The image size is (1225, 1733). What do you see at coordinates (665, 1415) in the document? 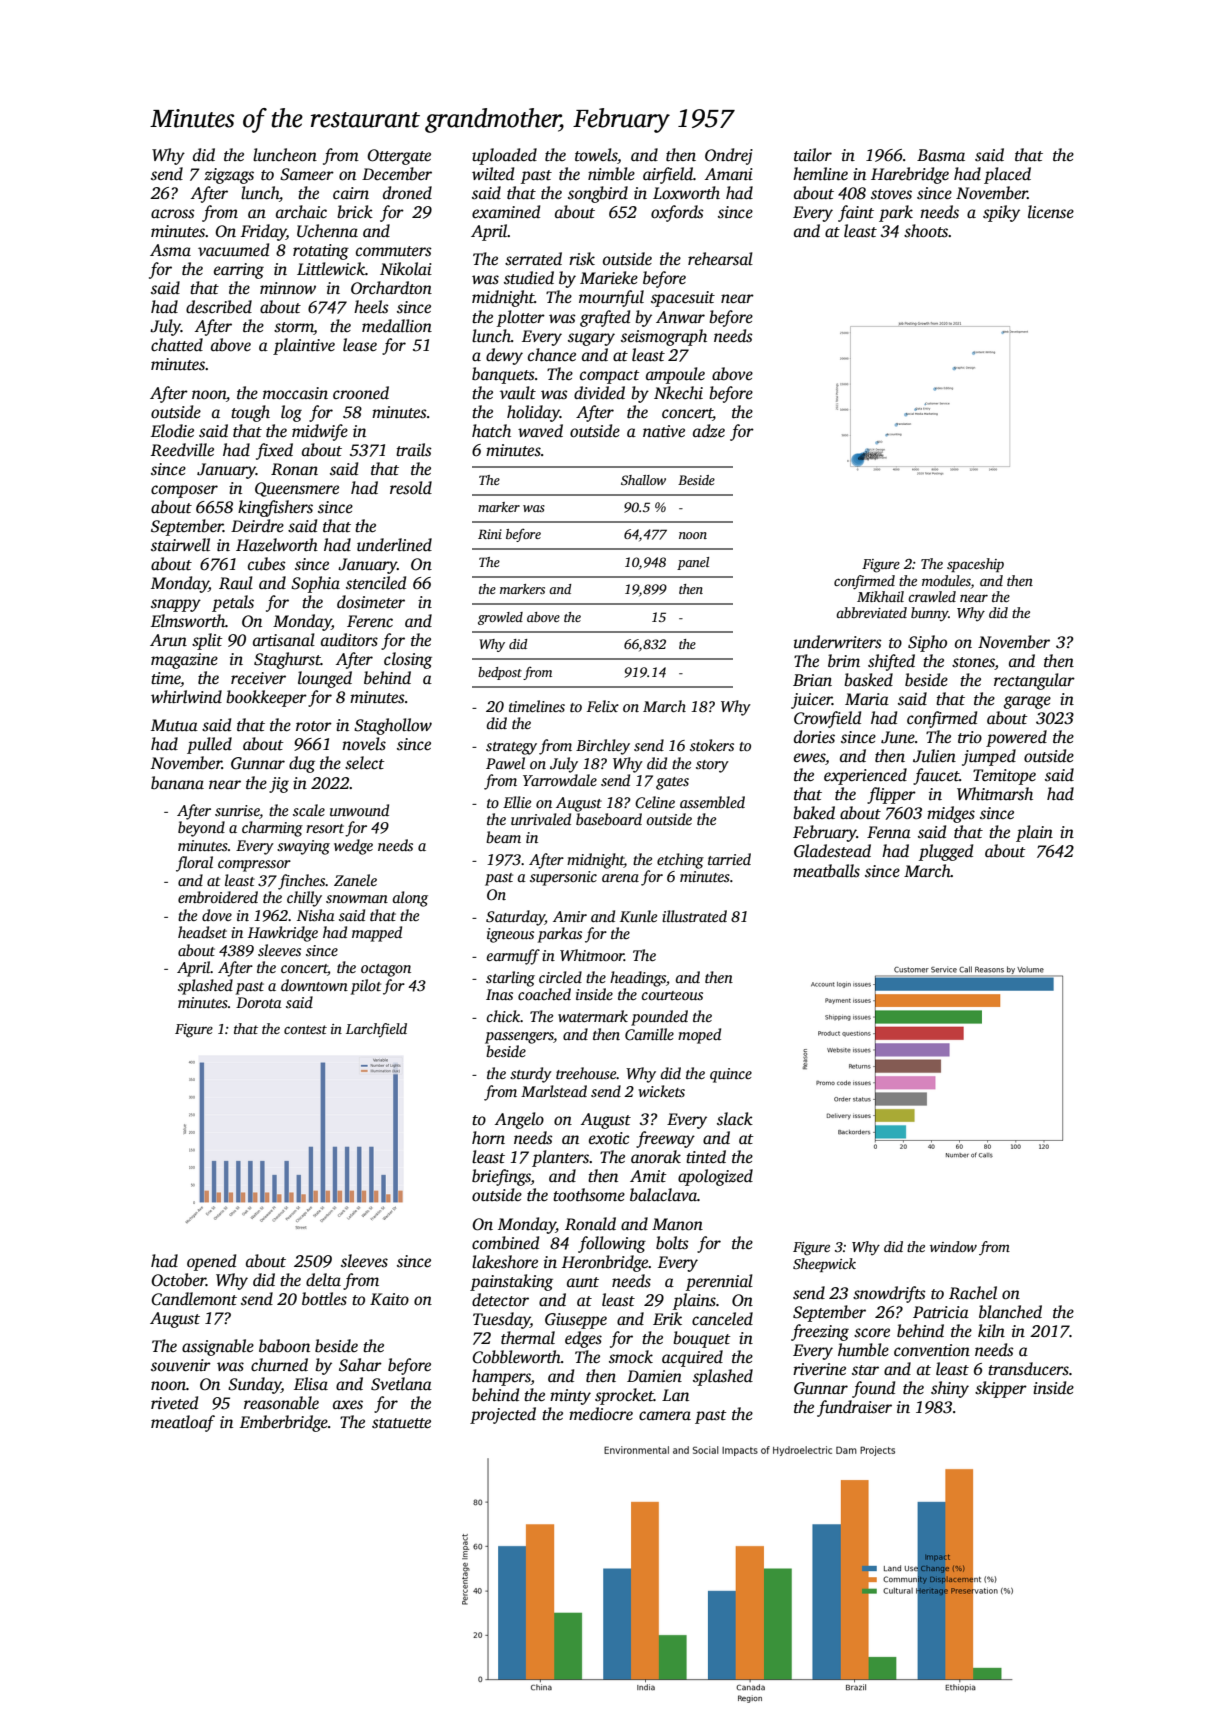
I see `camera` at bounding box center [665, 1415].
